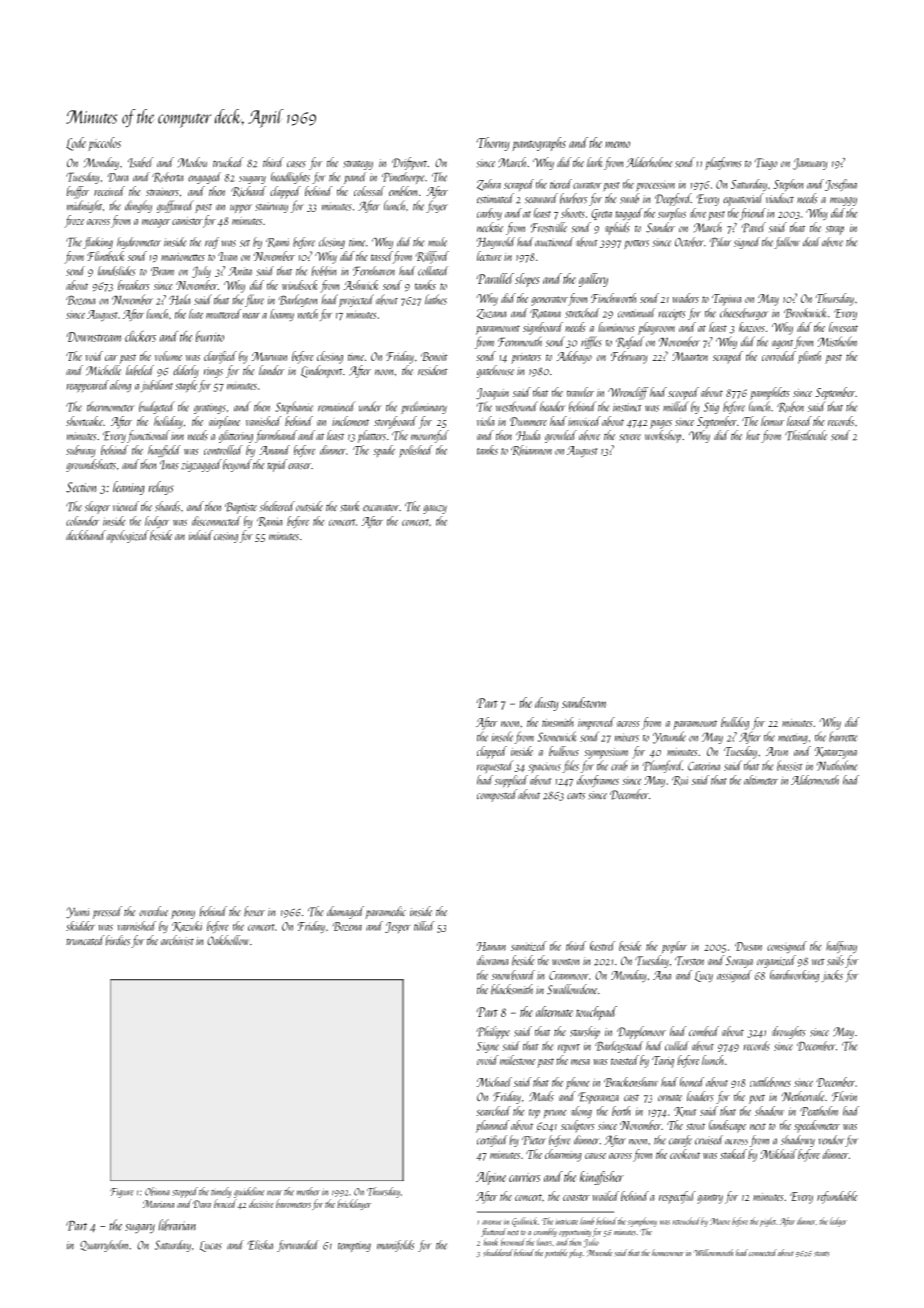 This image has height=1308, width=924. What do you see at coordinates (841, 947) in the image?
I see `halfway` at bounding box center [841, 947].
